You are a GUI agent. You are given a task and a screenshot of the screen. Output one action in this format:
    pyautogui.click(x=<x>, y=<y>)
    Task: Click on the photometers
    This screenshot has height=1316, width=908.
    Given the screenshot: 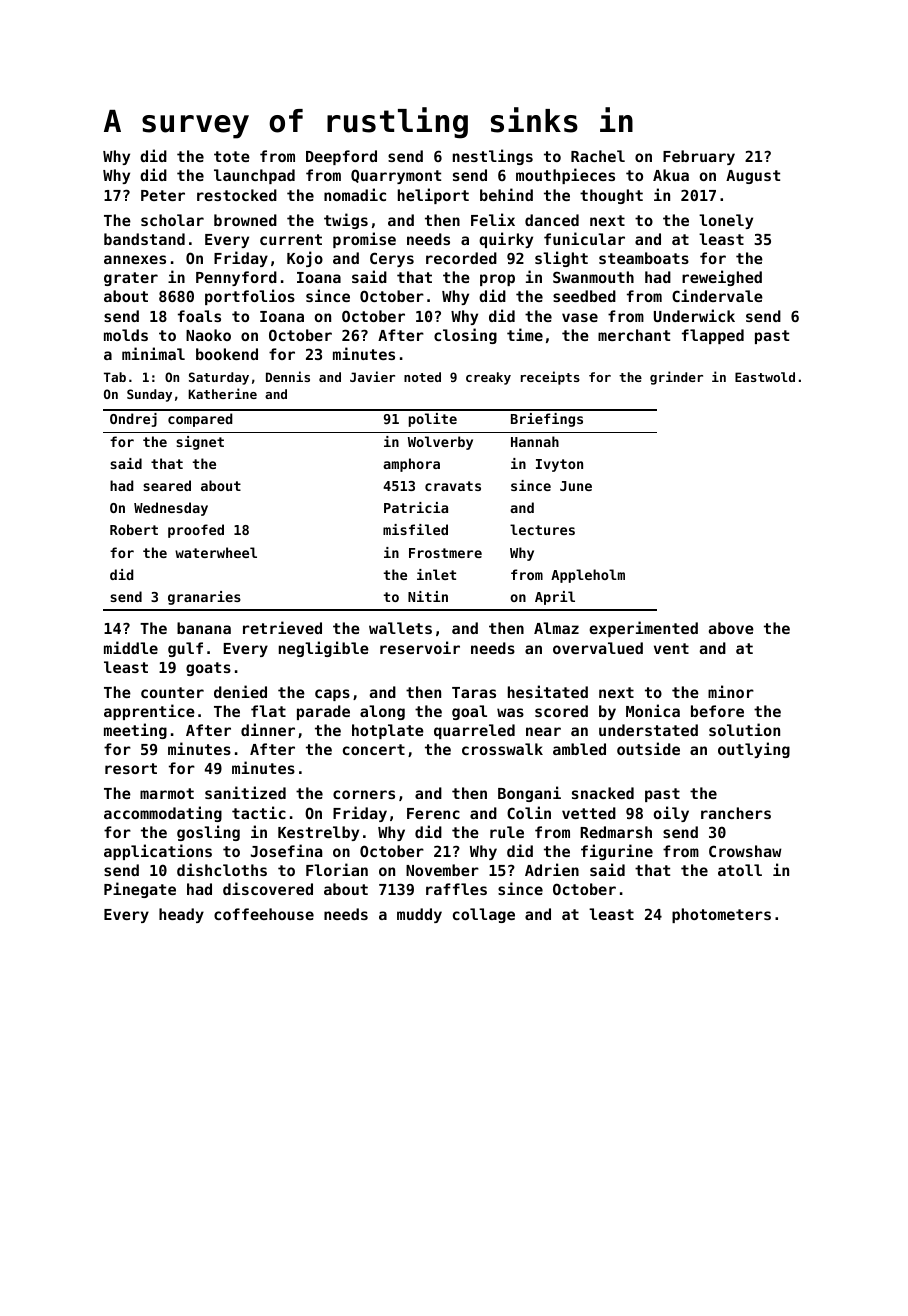 What is the action you would take?
    pyautogui.click(x=721, y=915)
